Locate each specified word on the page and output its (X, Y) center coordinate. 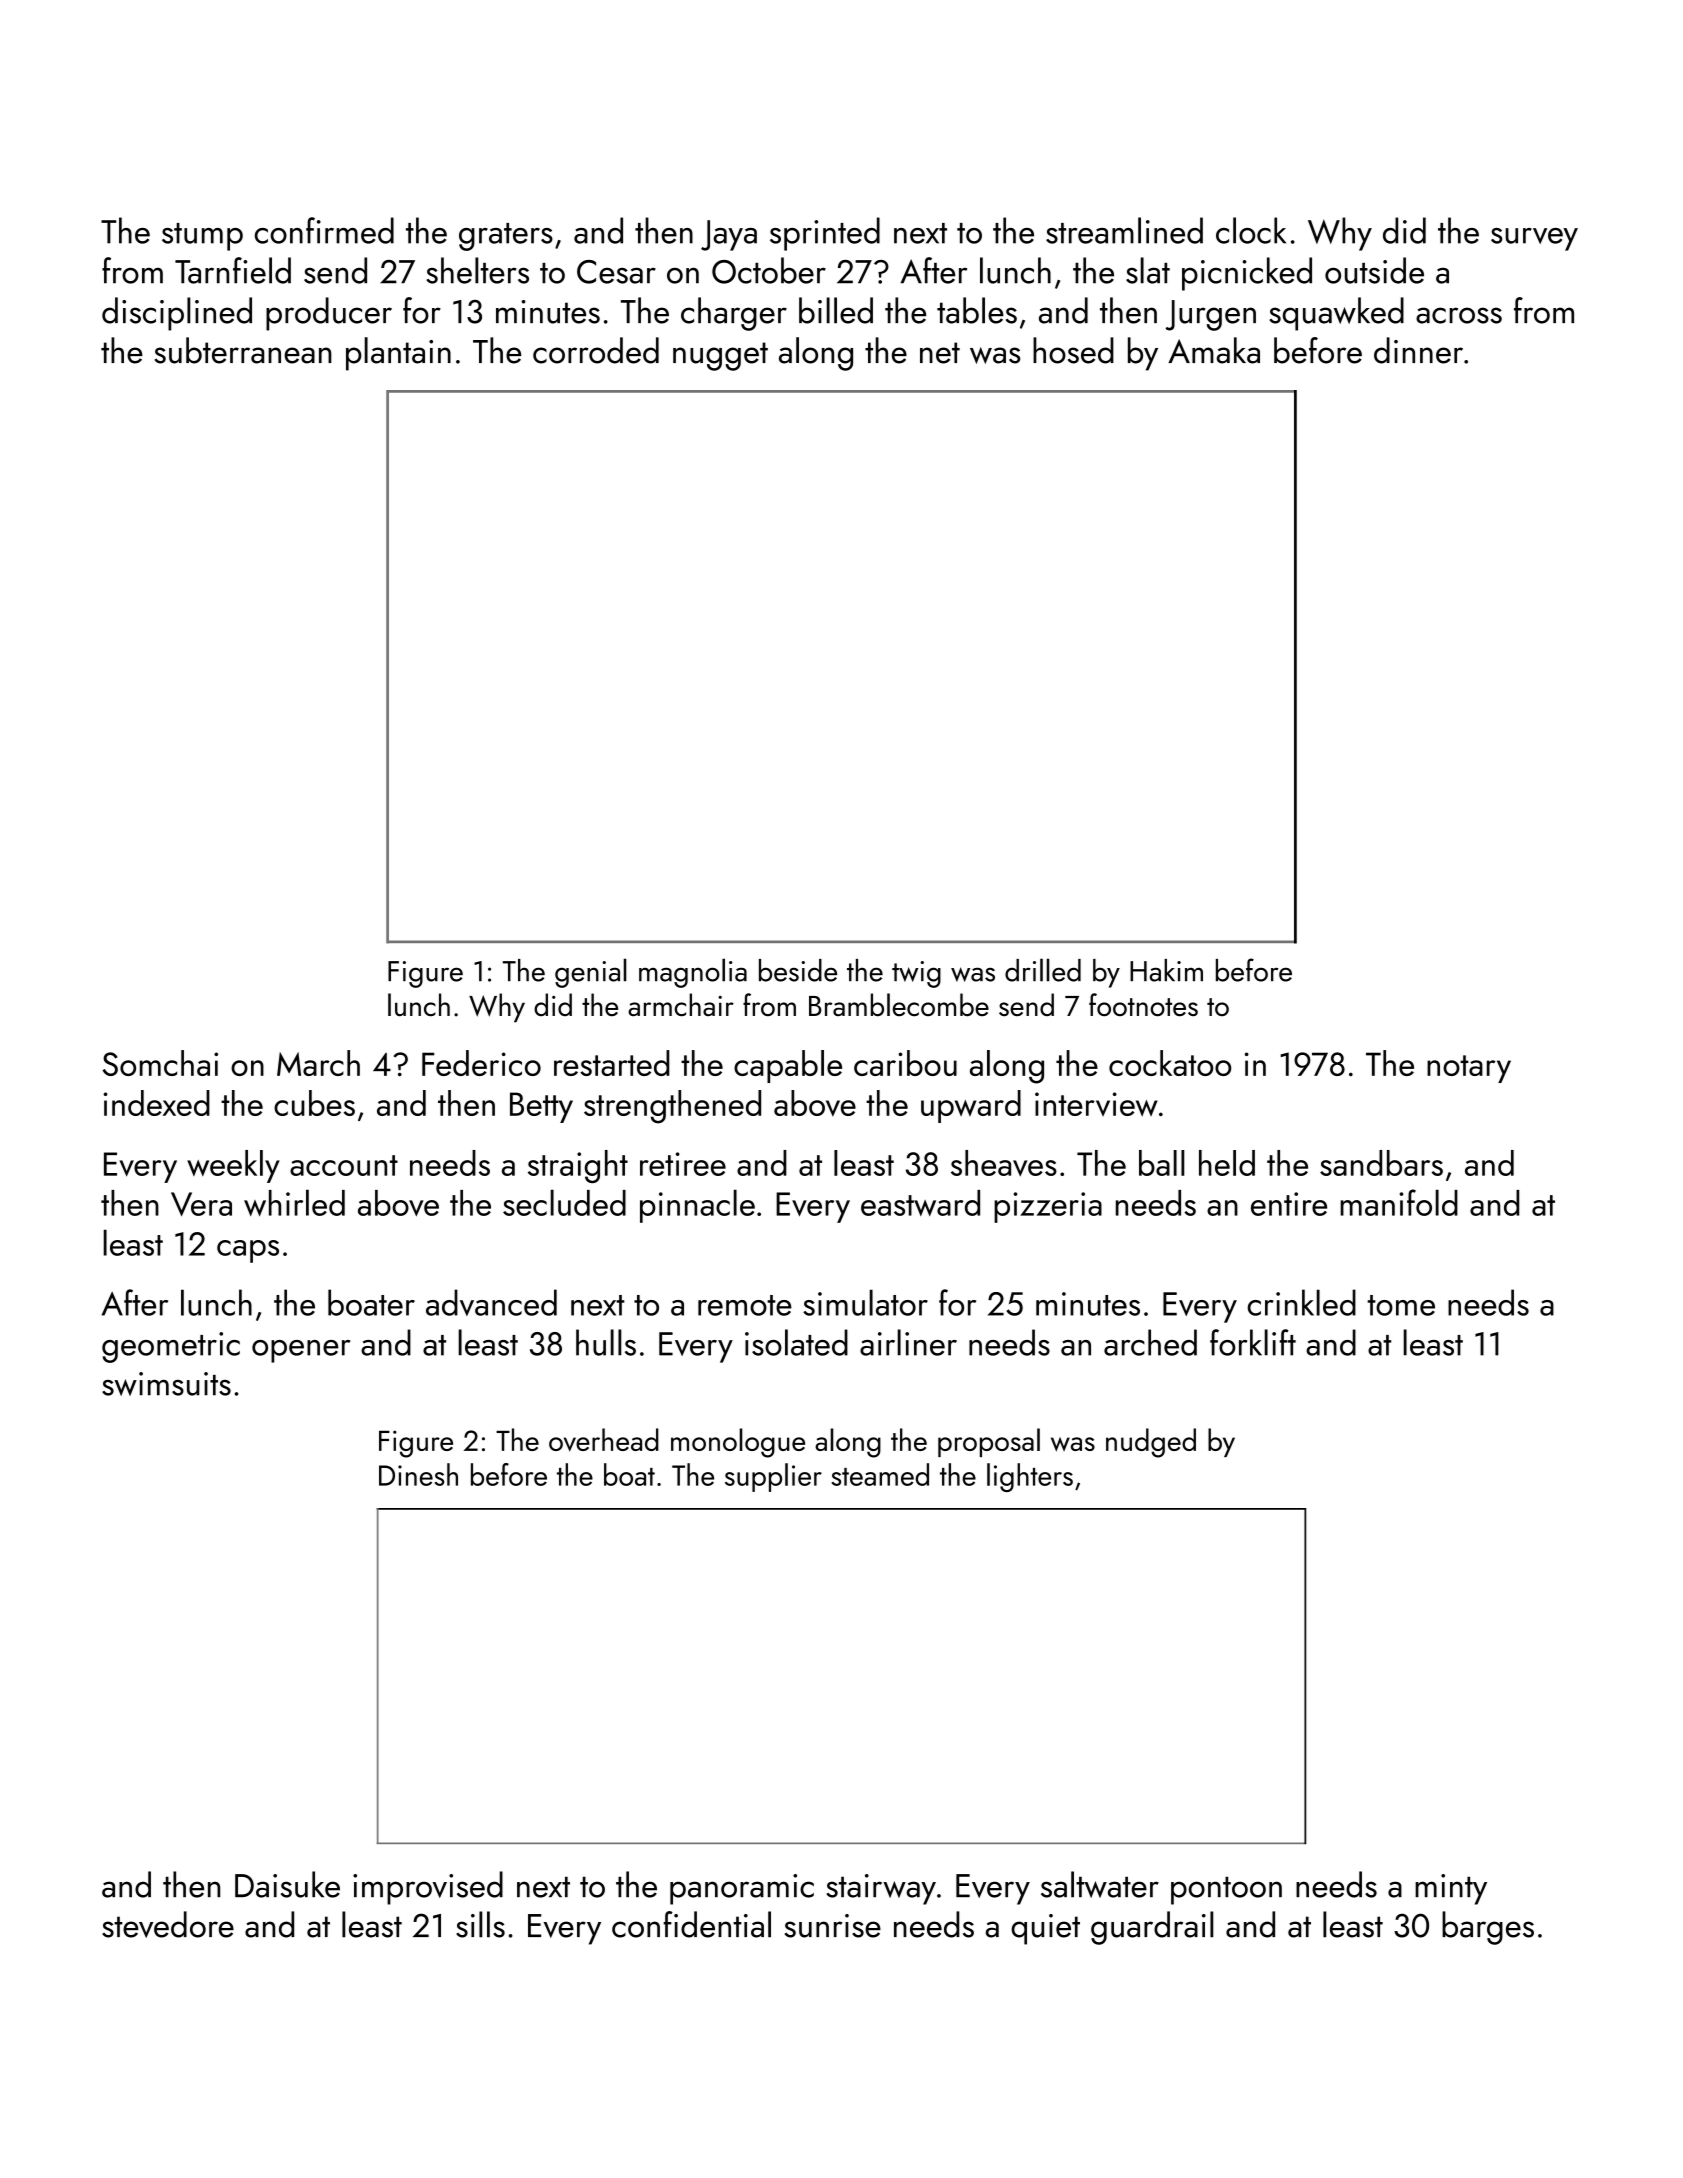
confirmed (324, 230)
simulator (865, 1302)
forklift (1253, 1342)
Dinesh (418, 1474)
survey (1534, 239)
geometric (171, 1347)
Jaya (729, 235)
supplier (773, 1477)
